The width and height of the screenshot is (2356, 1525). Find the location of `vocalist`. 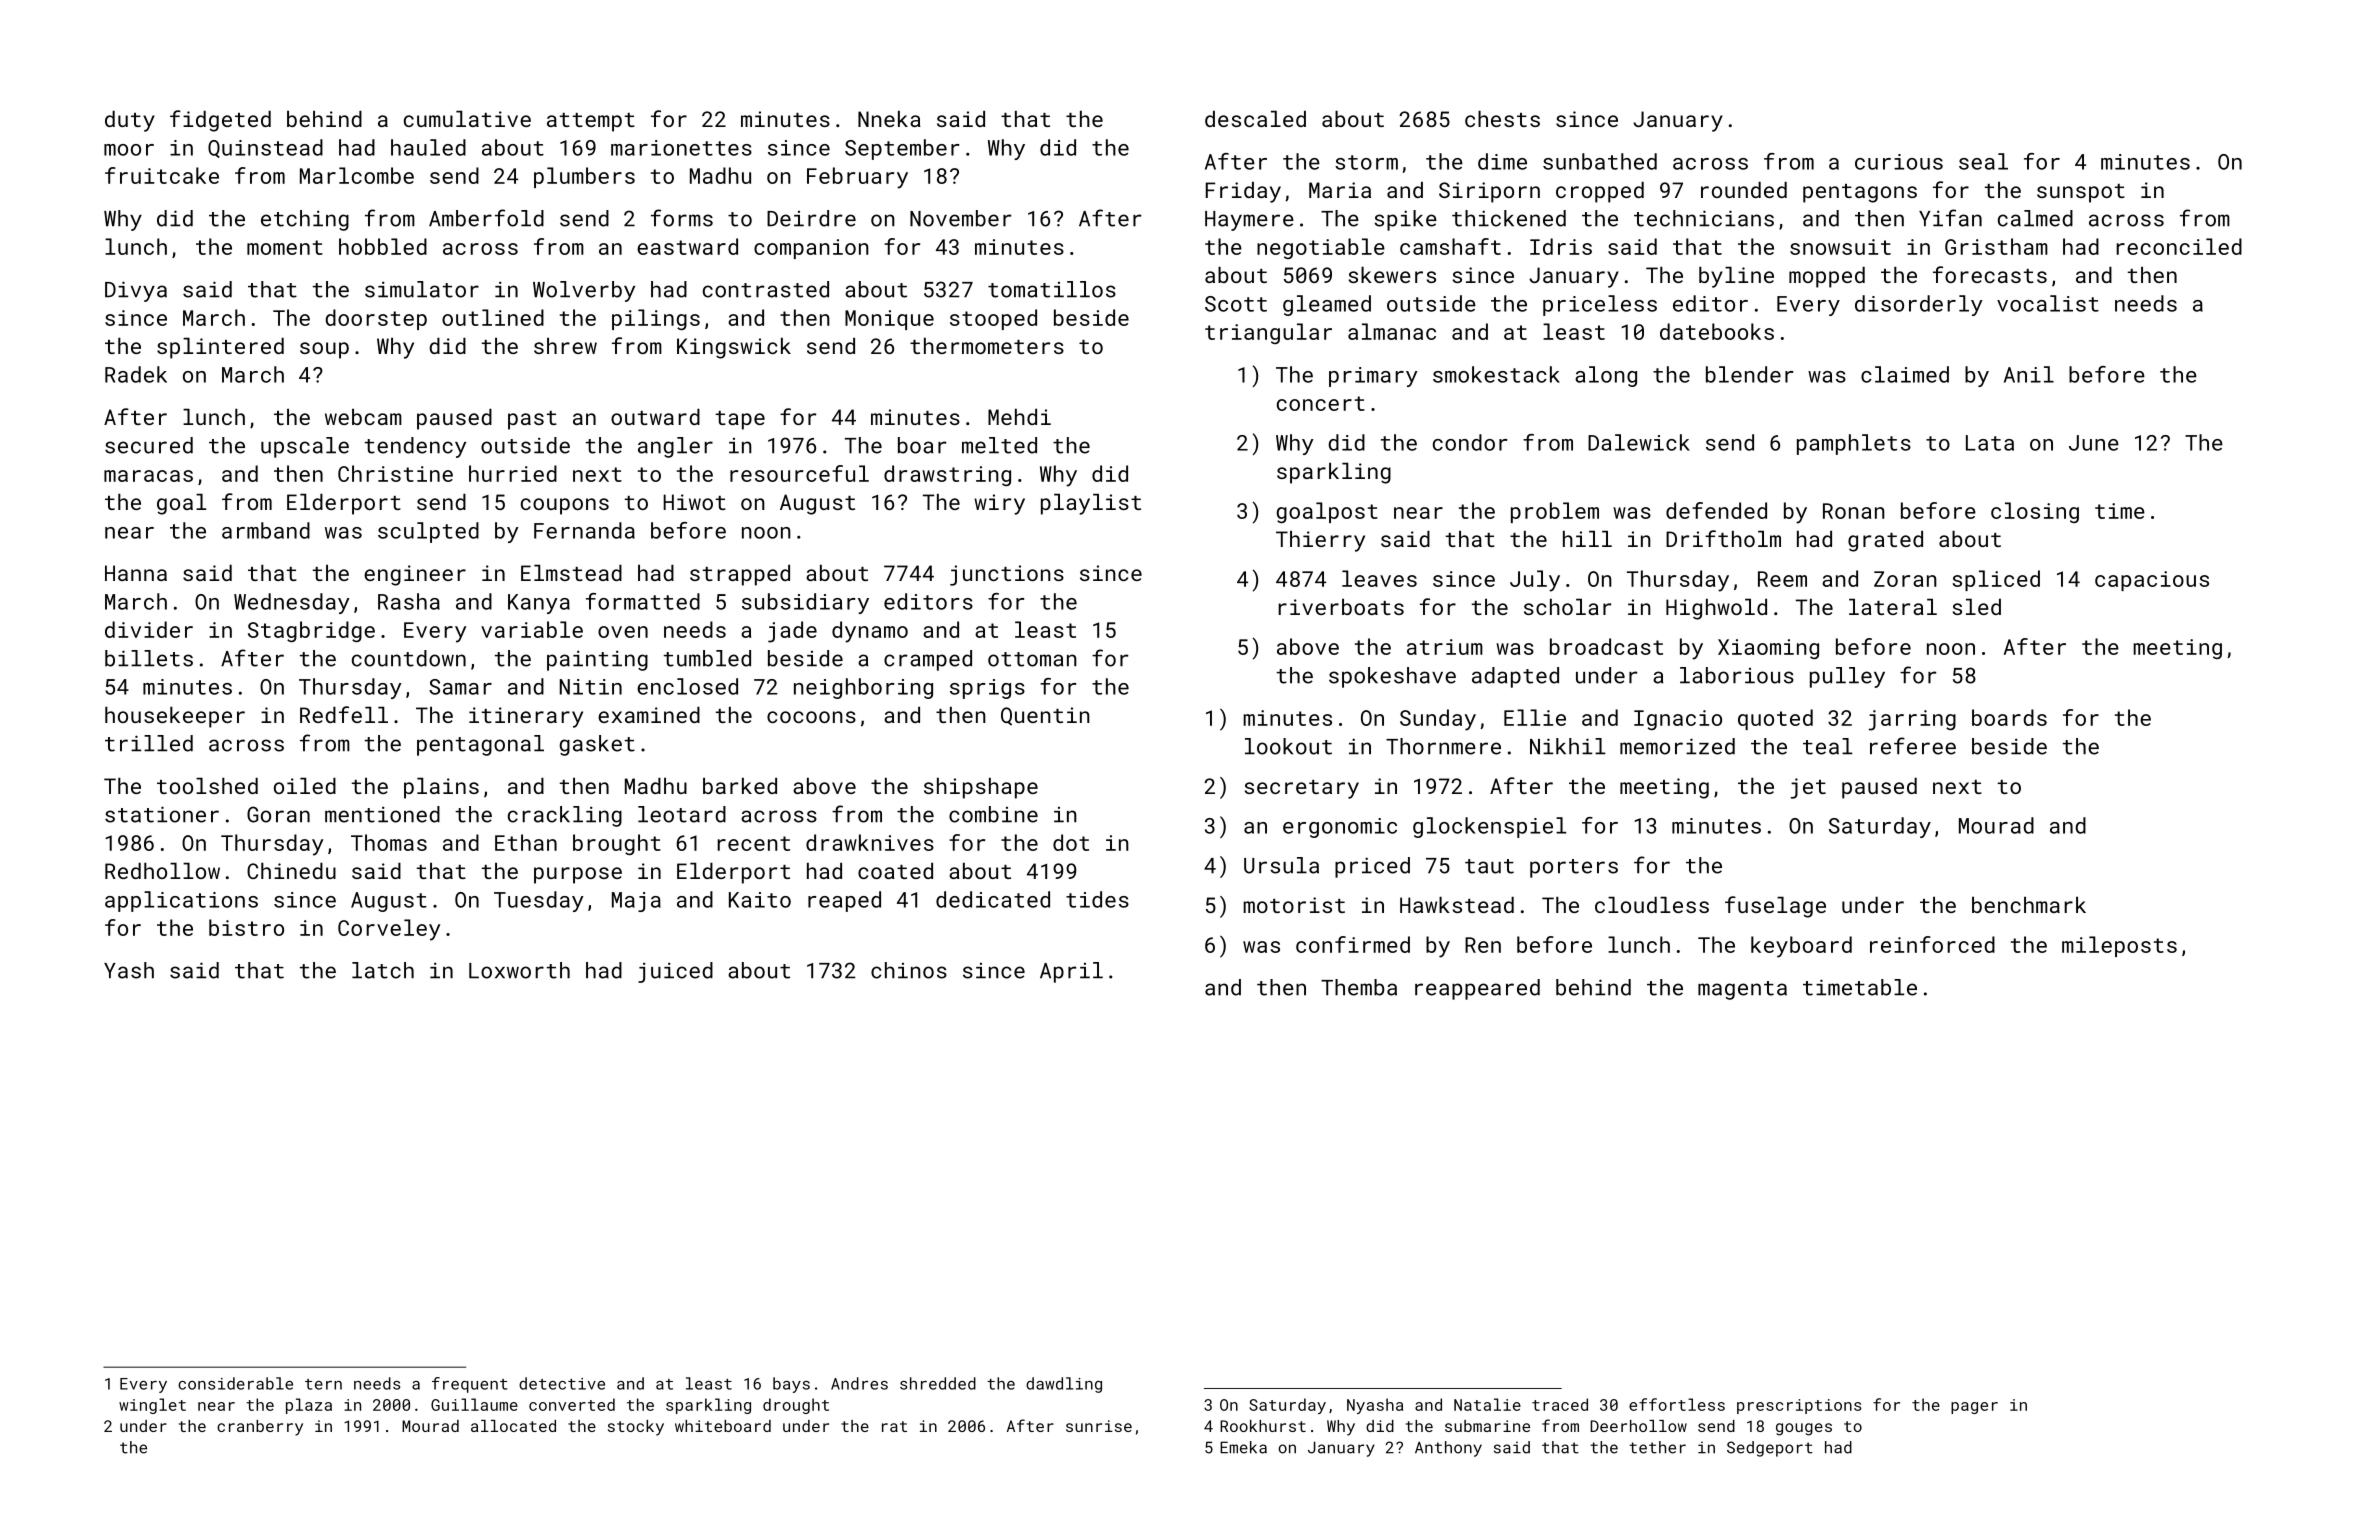

vocalist is located at coordinates (2048, 303).
